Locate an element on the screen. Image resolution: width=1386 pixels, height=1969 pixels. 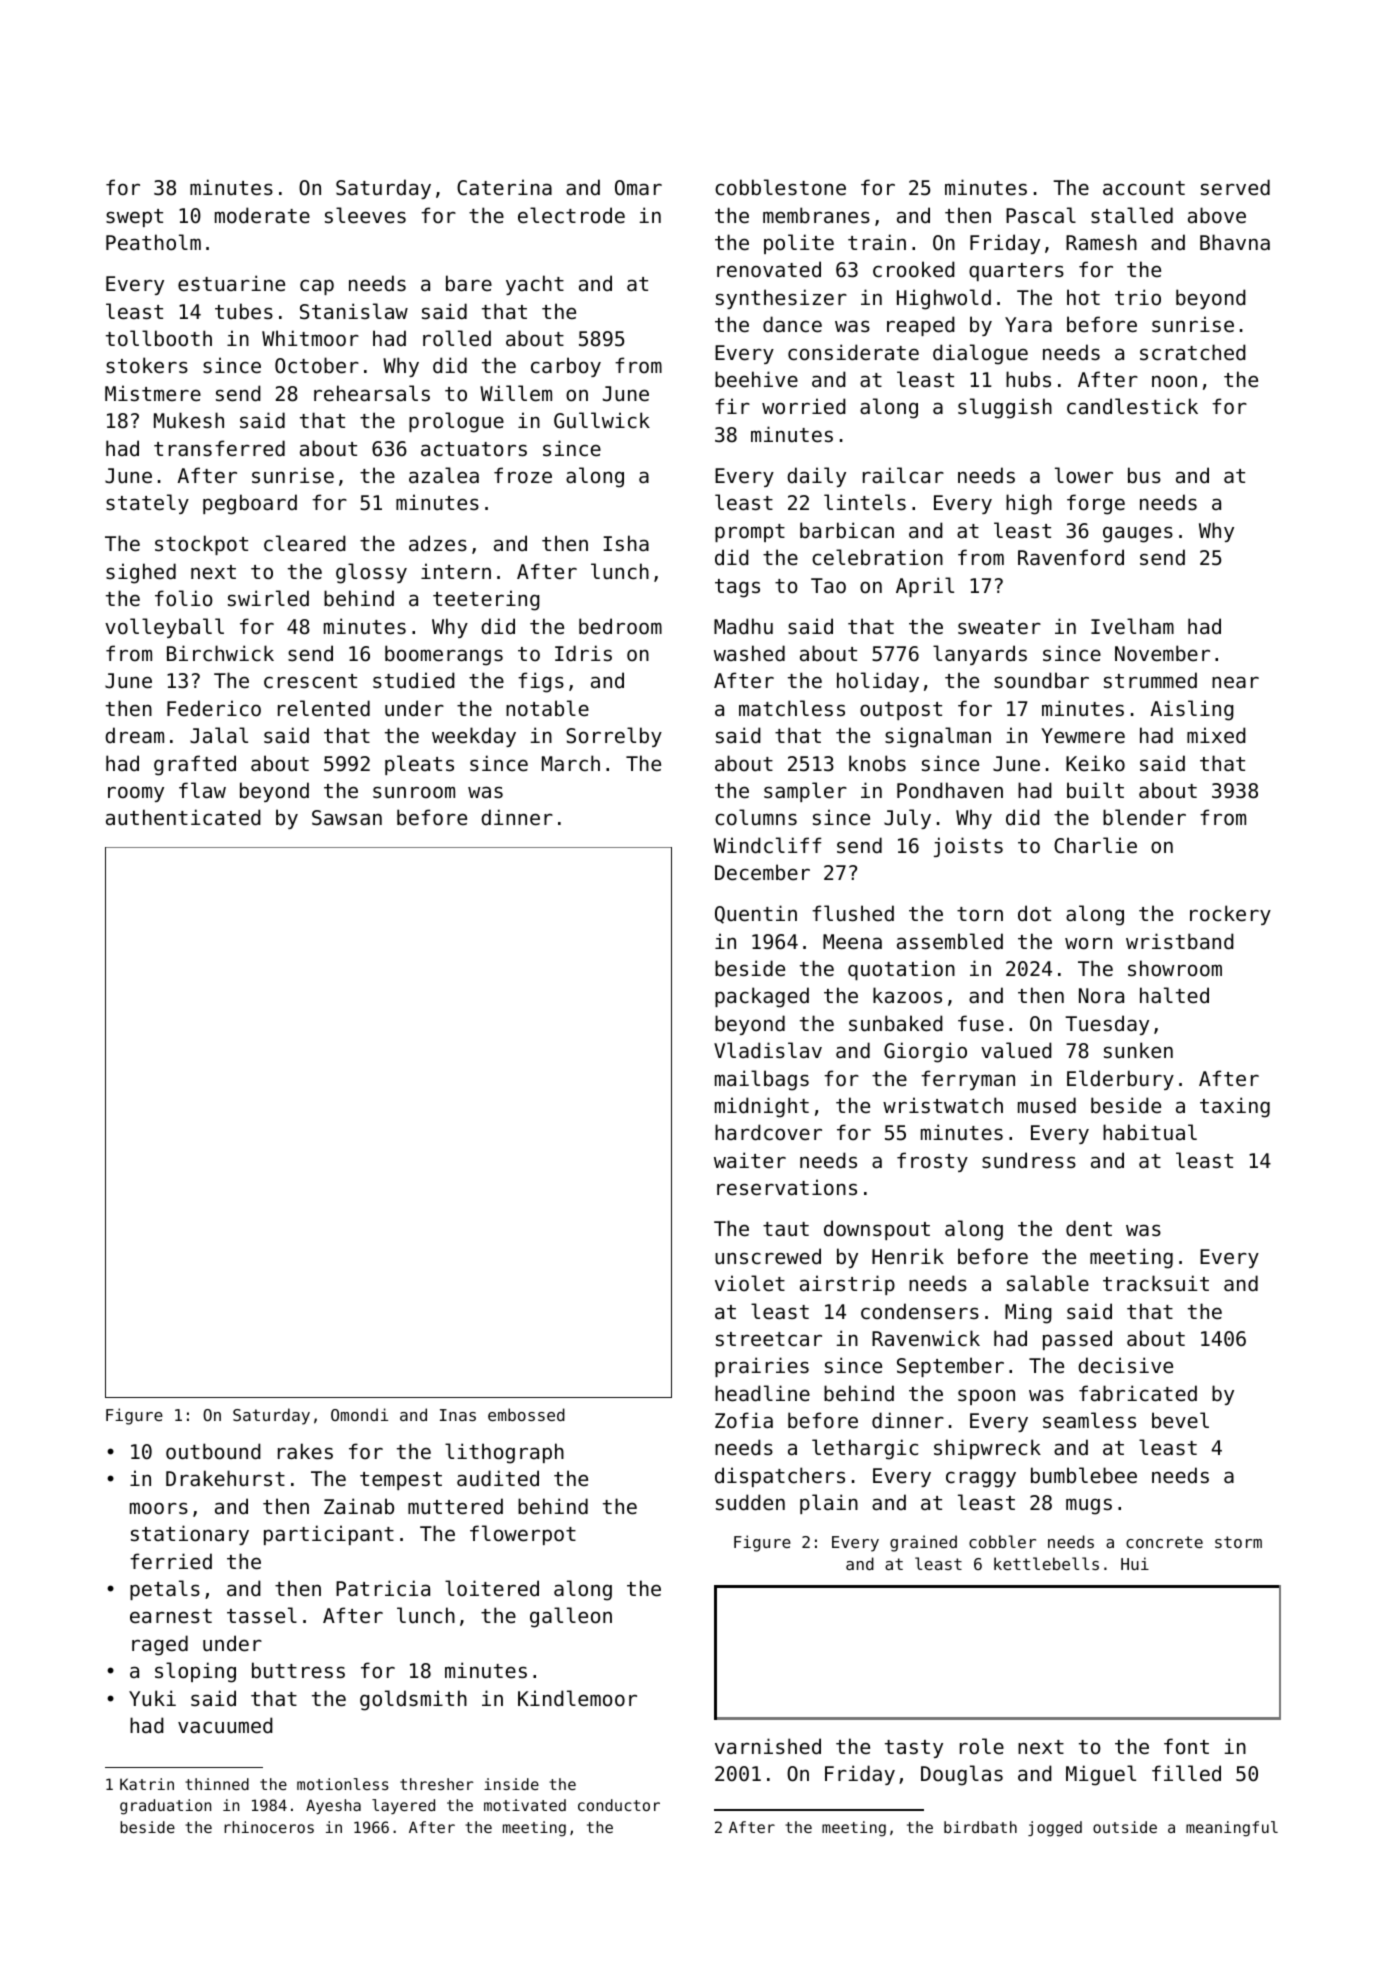
taut is located at coordinates (786, 1229).
